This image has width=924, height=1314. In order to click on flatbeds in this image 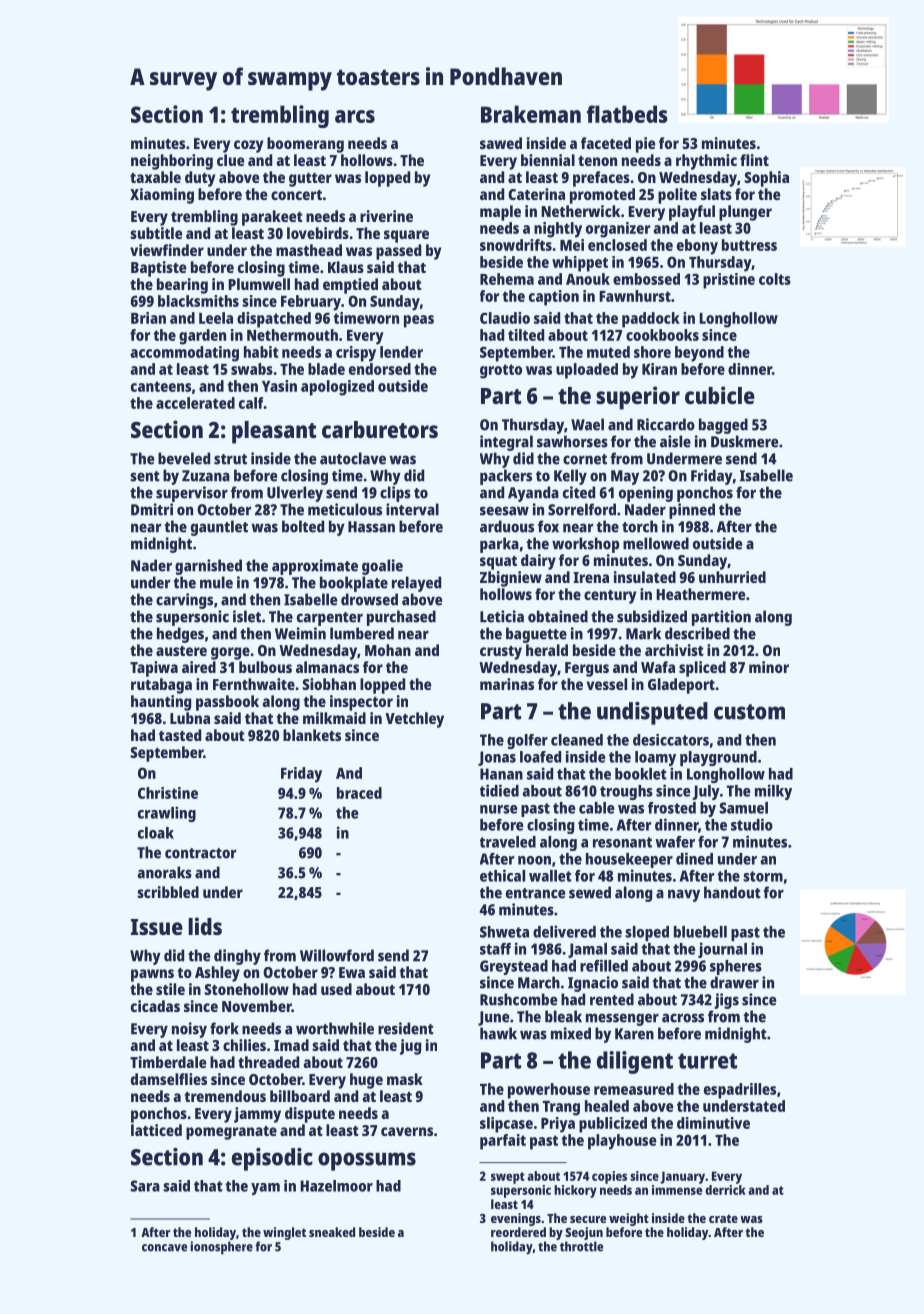, I will do `click(627, 114)`.
